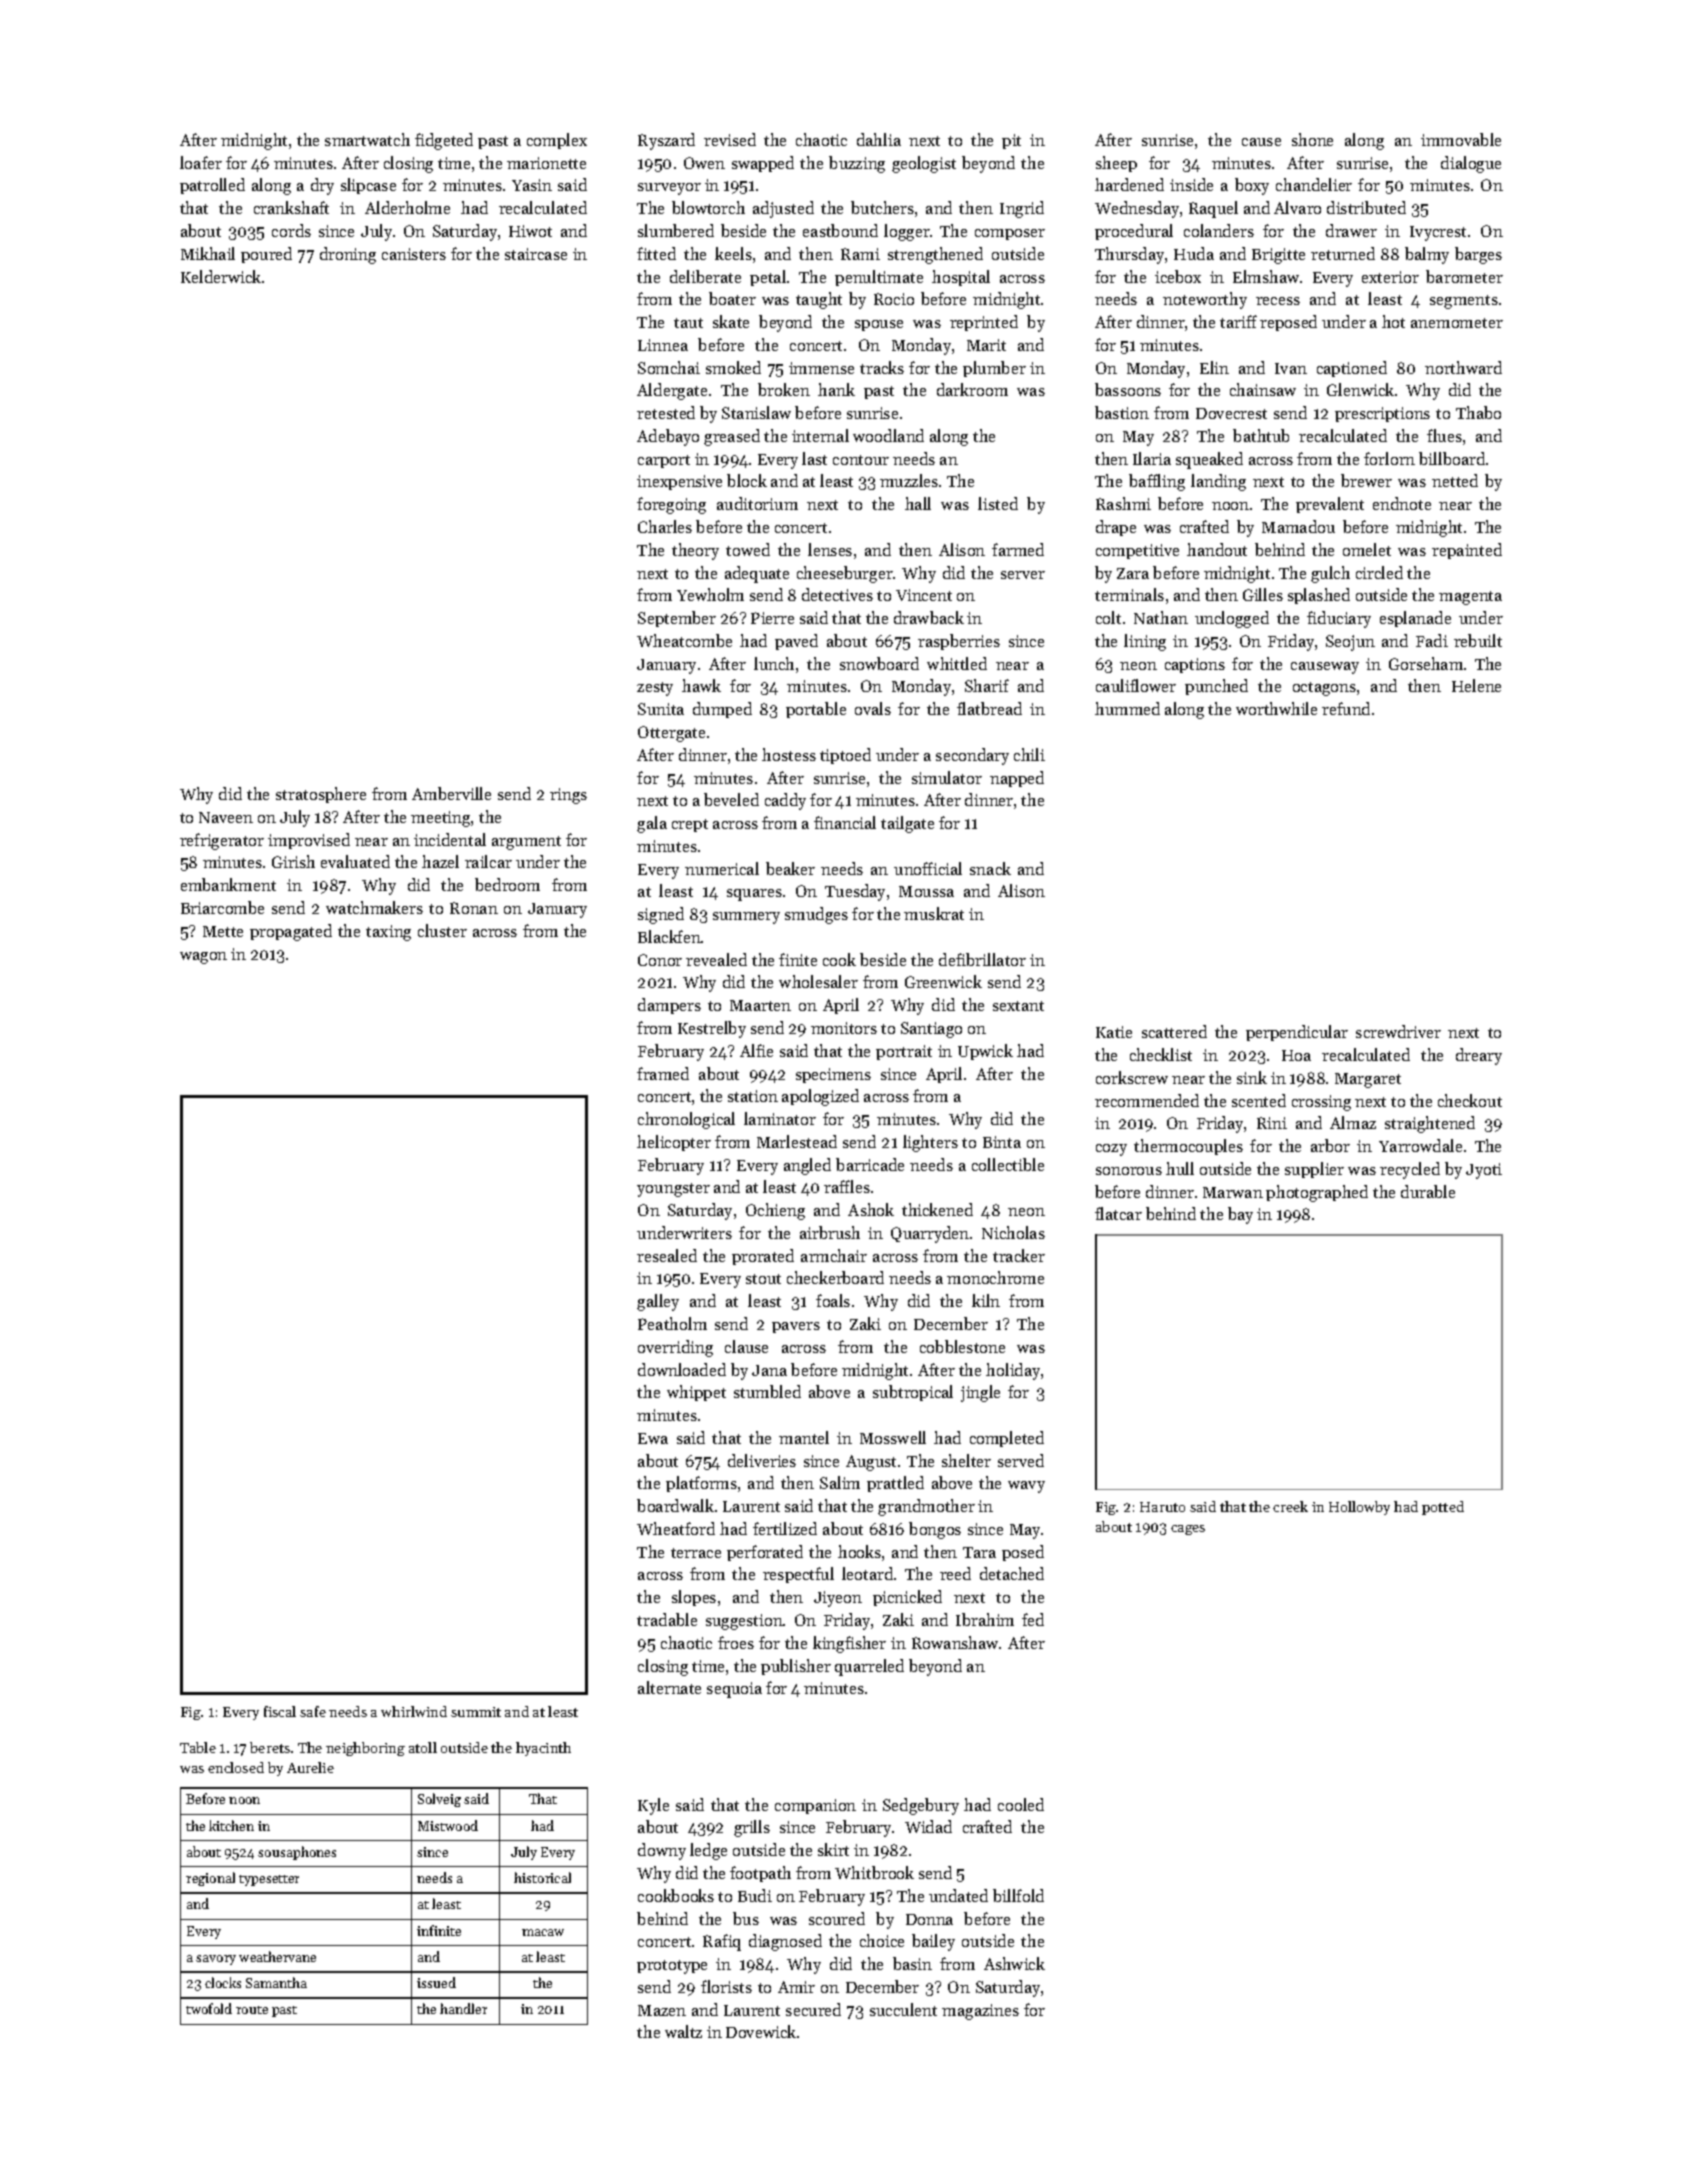 The image size is (1683, 2178). I want to click on Dovewick, so click(761, 2031).
